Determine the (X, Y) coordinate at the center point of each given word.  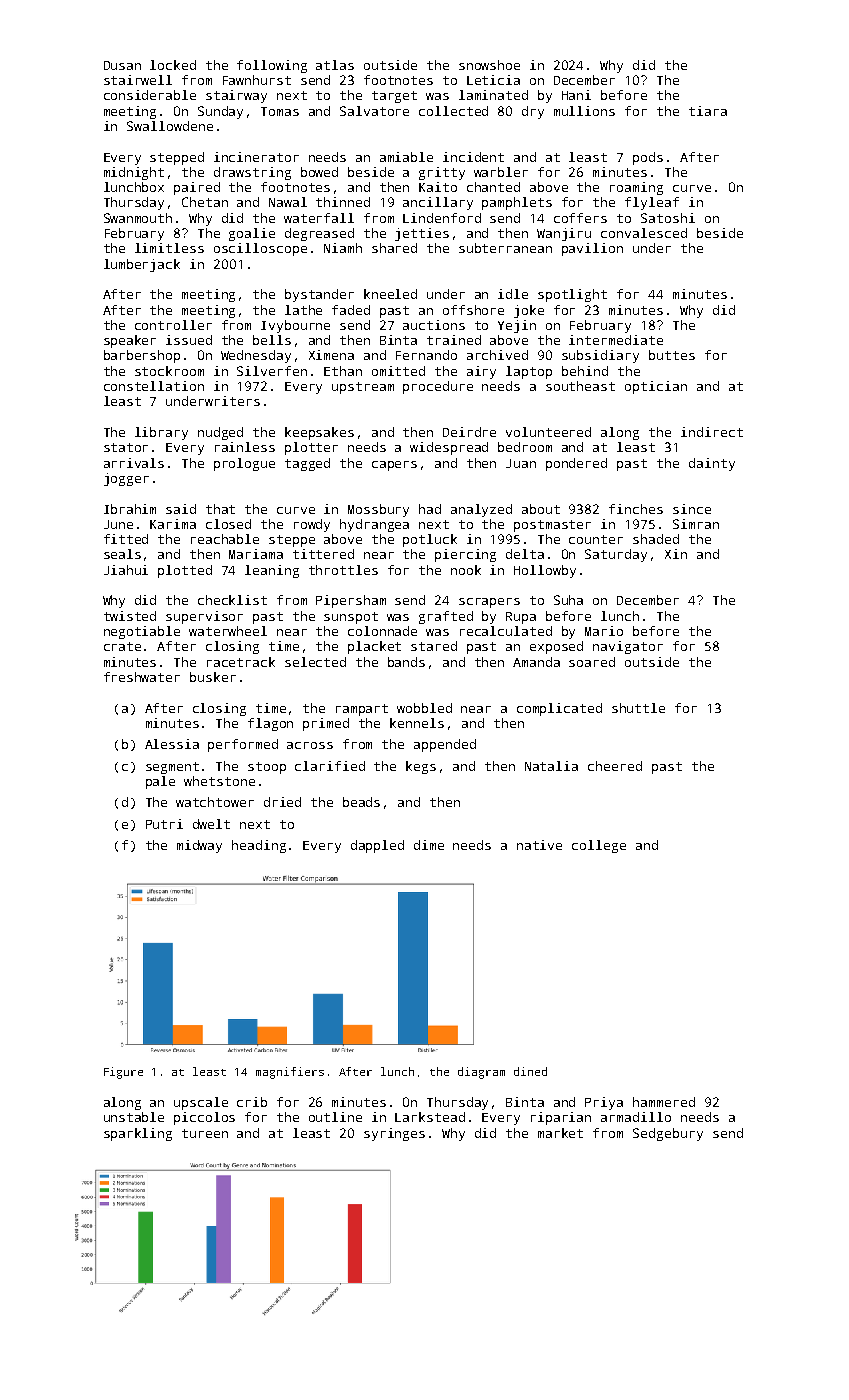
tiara (708, 111)
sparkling (138, 1134)
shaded (656, 539)
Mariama (256, 554)
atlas (335, 65)
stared (434, 646)
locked (173, 65)
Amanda (536, 662)
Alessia (172, 744)
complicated (559, 709)
